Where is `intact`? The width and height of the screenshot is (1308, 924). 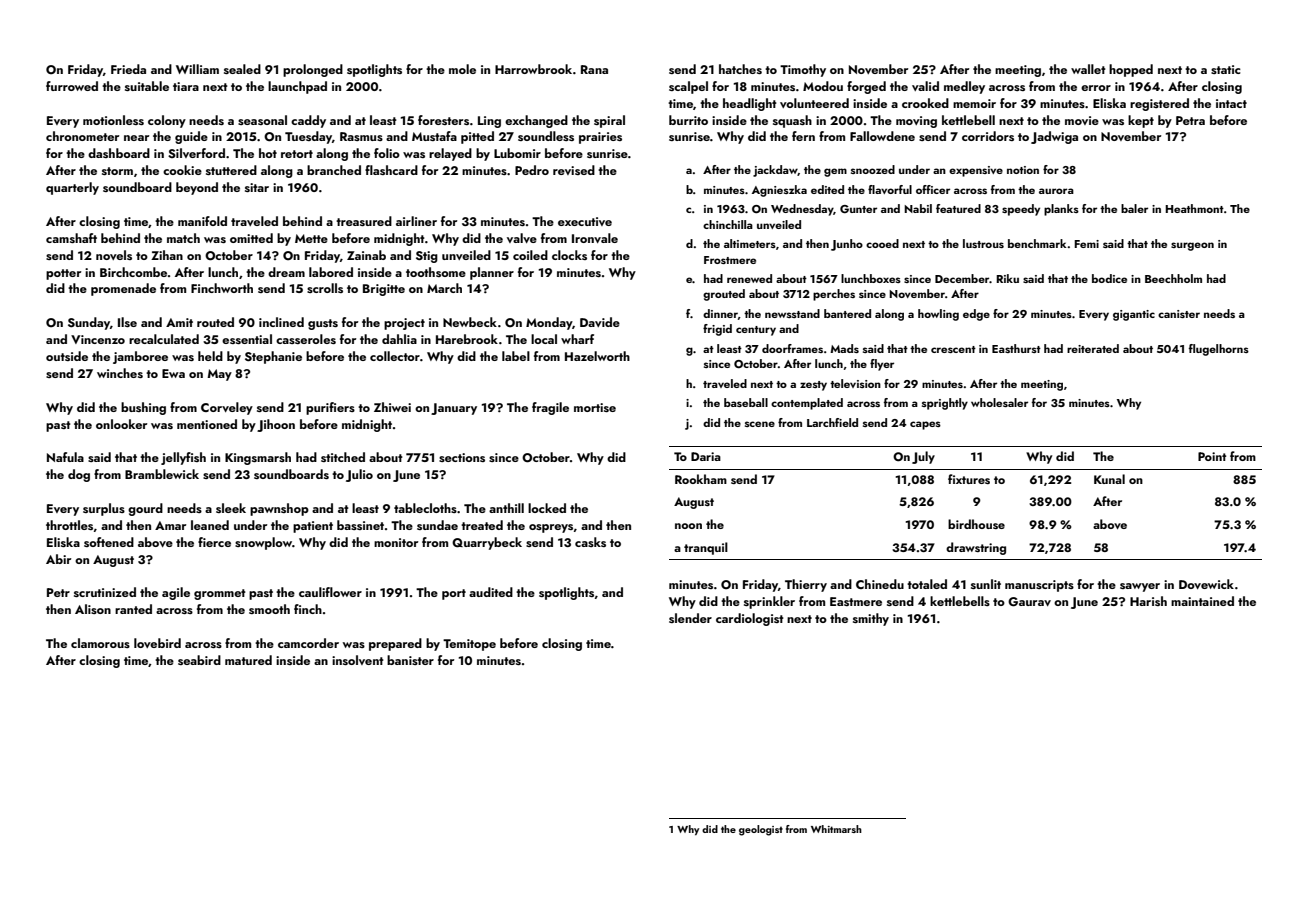 intact is located at coordinates (1231, 103).
